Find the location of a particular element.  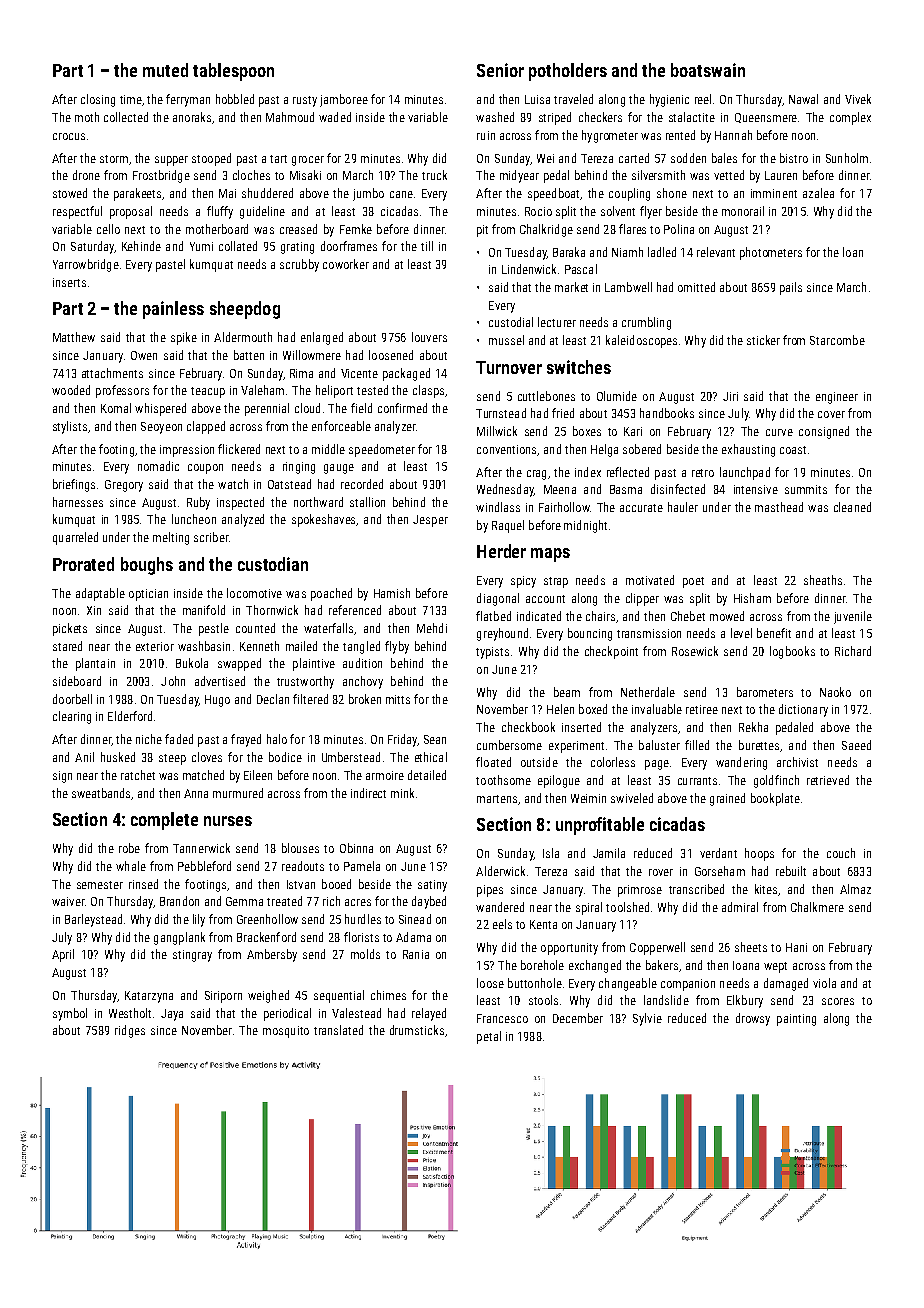

mosquito is located at coordinates (286, 1032).
